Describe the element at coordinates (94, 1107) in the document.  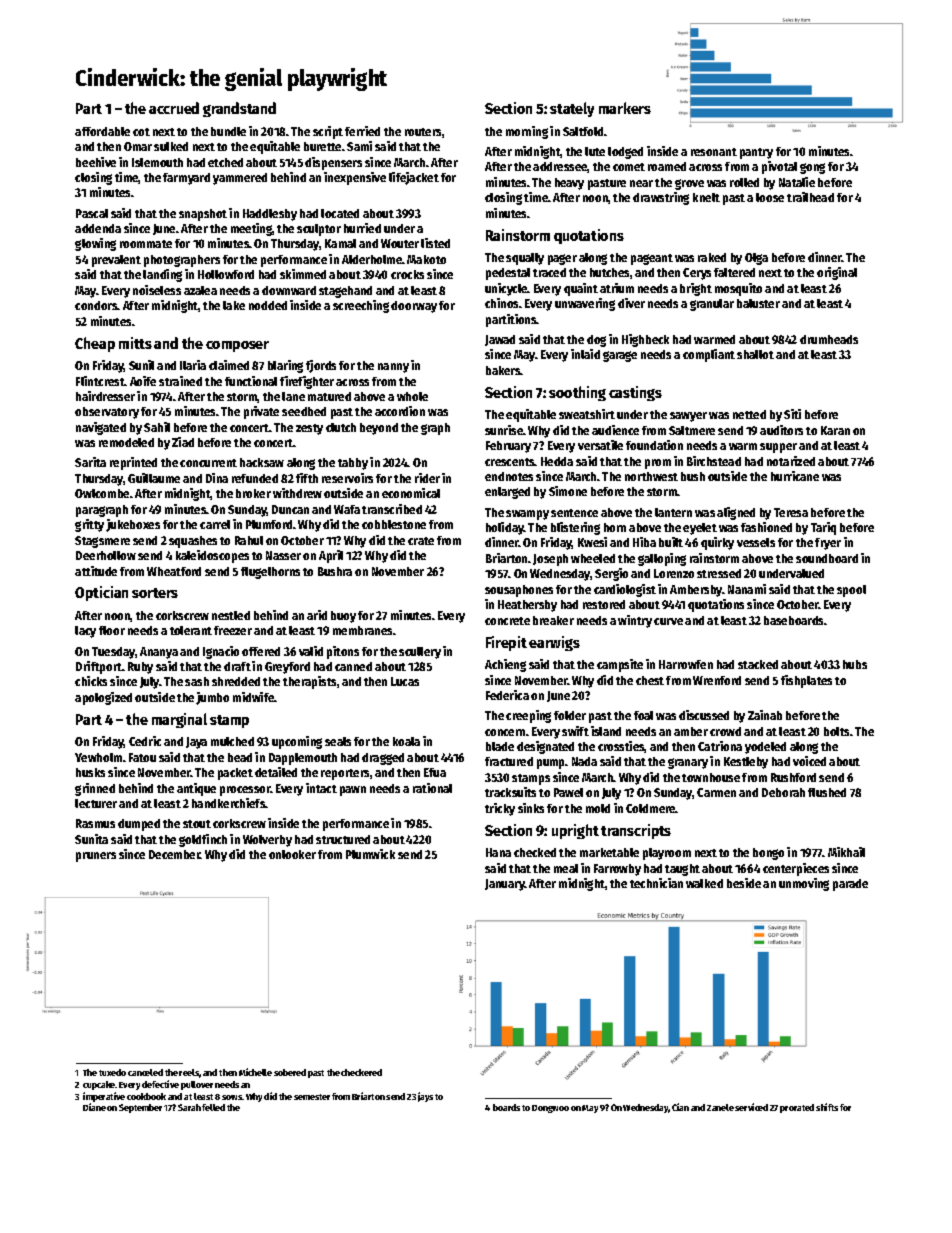
I see `Diane` at that location.
